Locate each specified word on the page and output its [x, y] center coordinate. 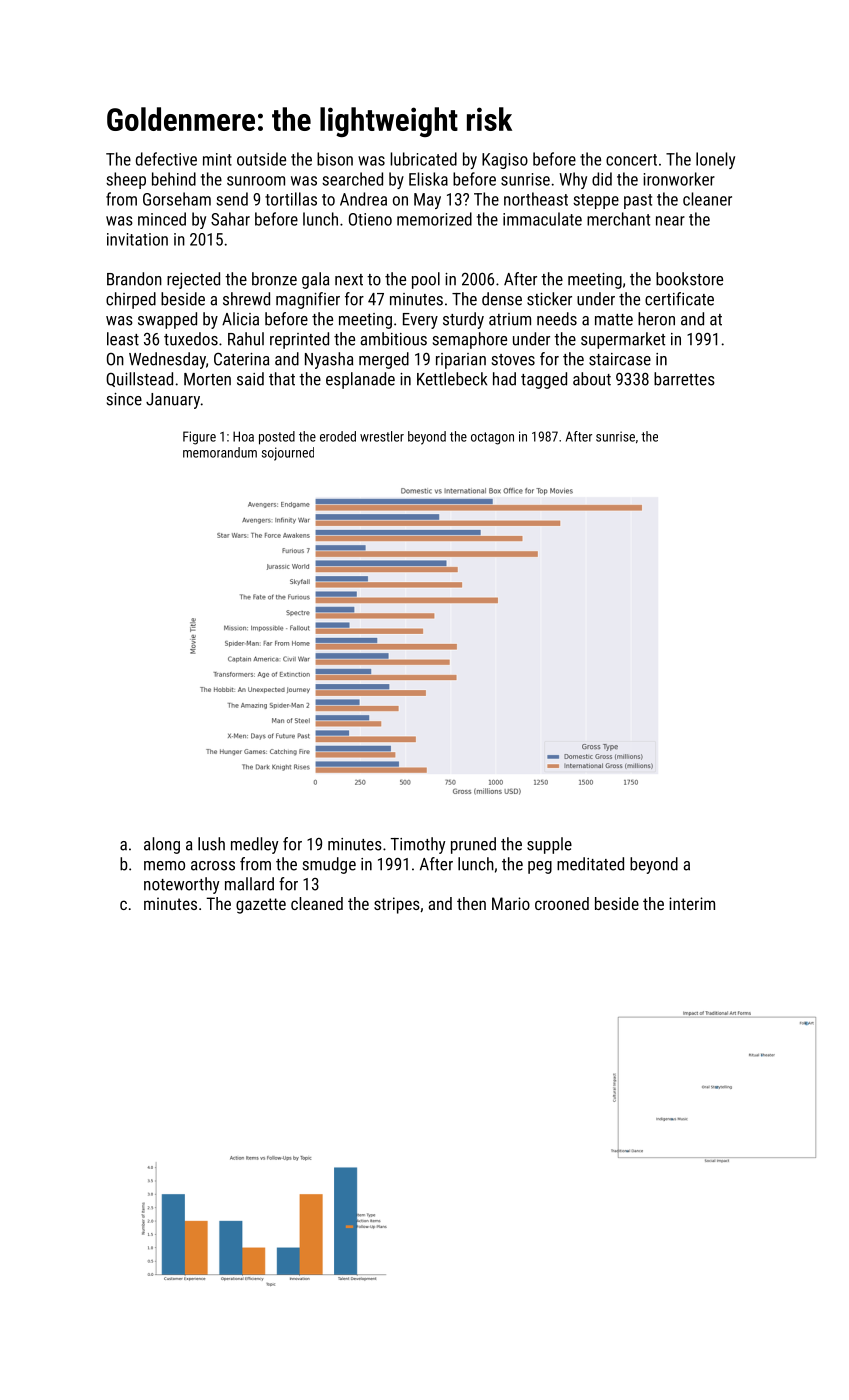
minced [162, 219]
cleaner [707, 199]
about [592, 379]
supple [549, 845]
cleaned [317, 903]
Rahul [246, 339]
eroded [338, 436]
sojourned [288, 454]
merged [384, 360]
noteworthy [181, 885]
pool [426, 280]
